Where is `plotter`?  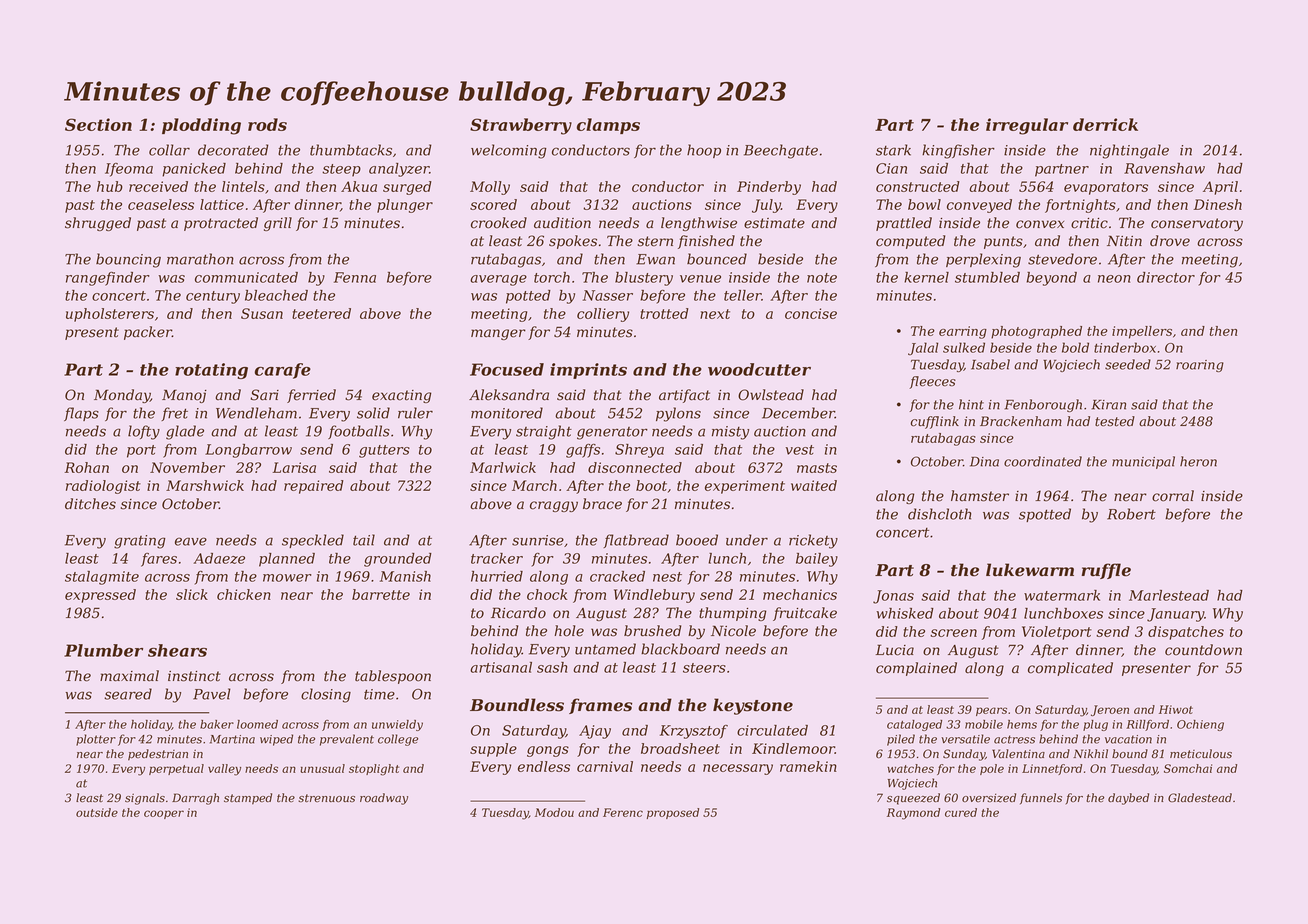
plotter is located at coordinates (96, 740).
